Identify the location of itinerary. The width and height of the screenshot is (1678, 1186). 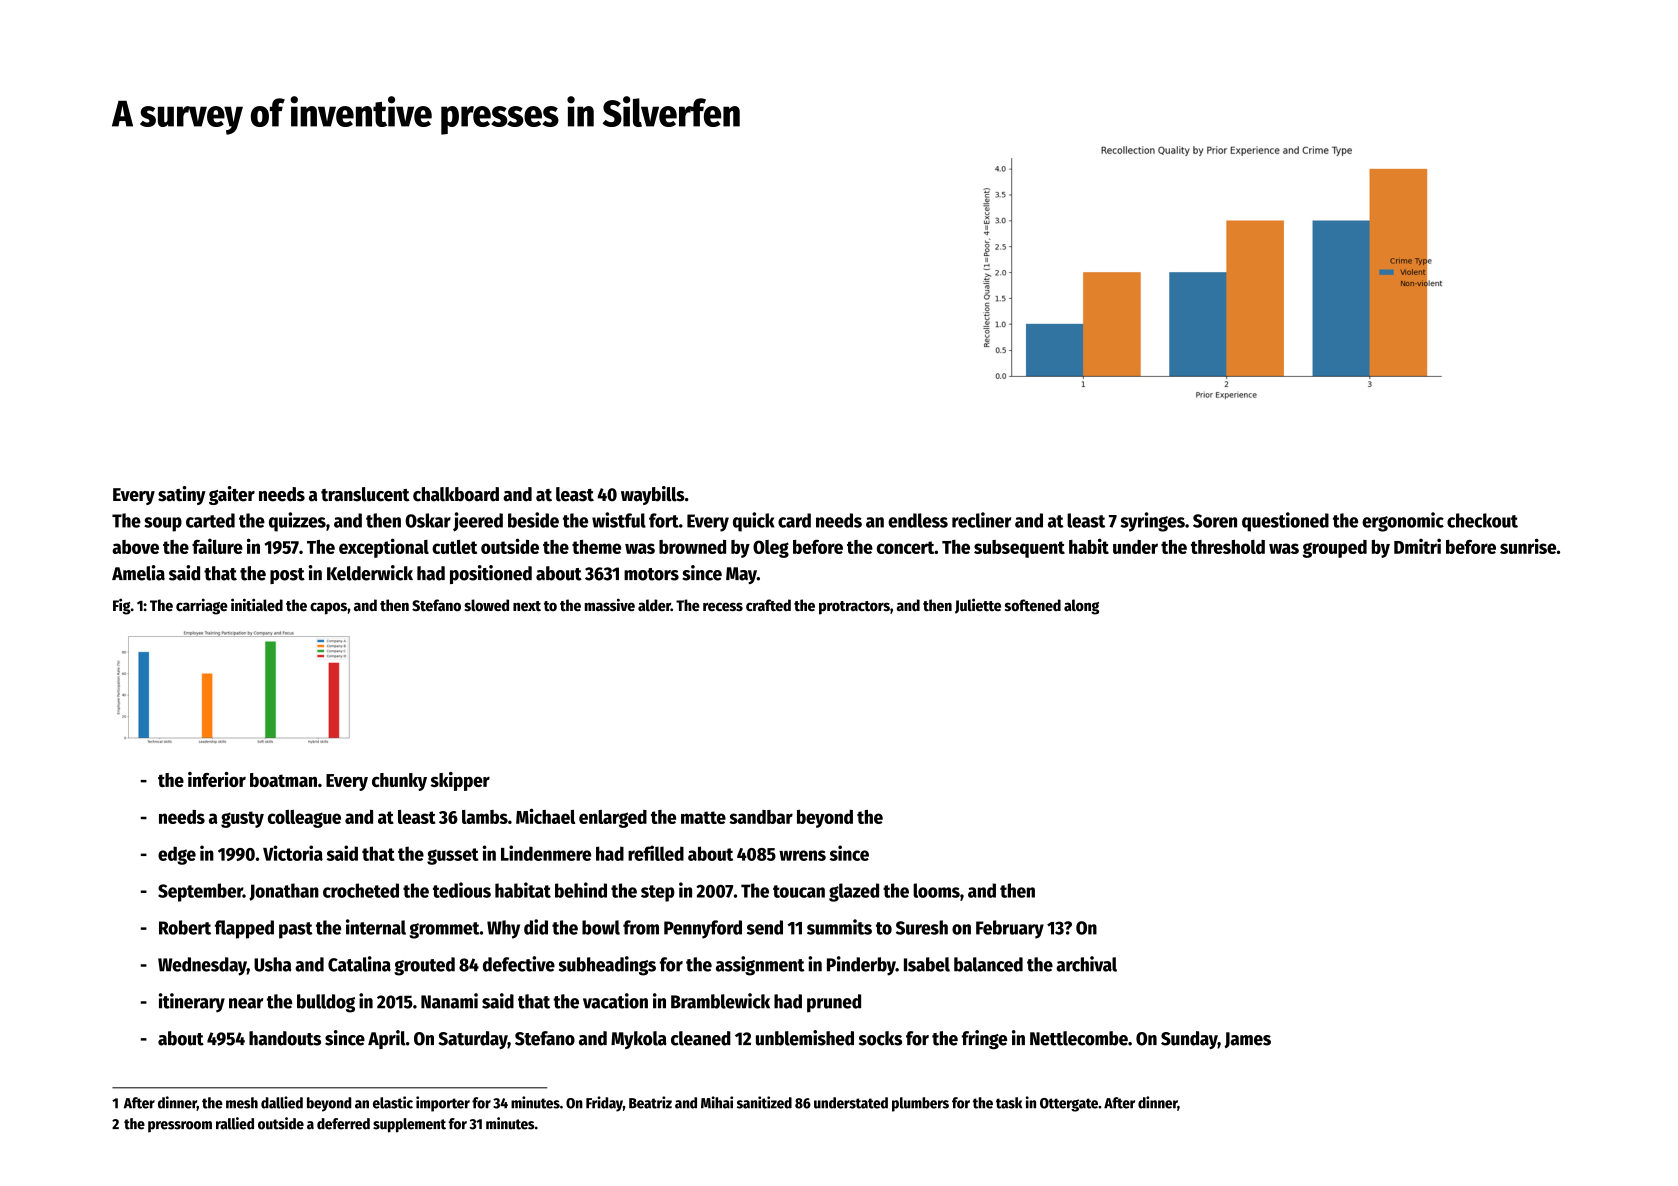
(192, 1003).
